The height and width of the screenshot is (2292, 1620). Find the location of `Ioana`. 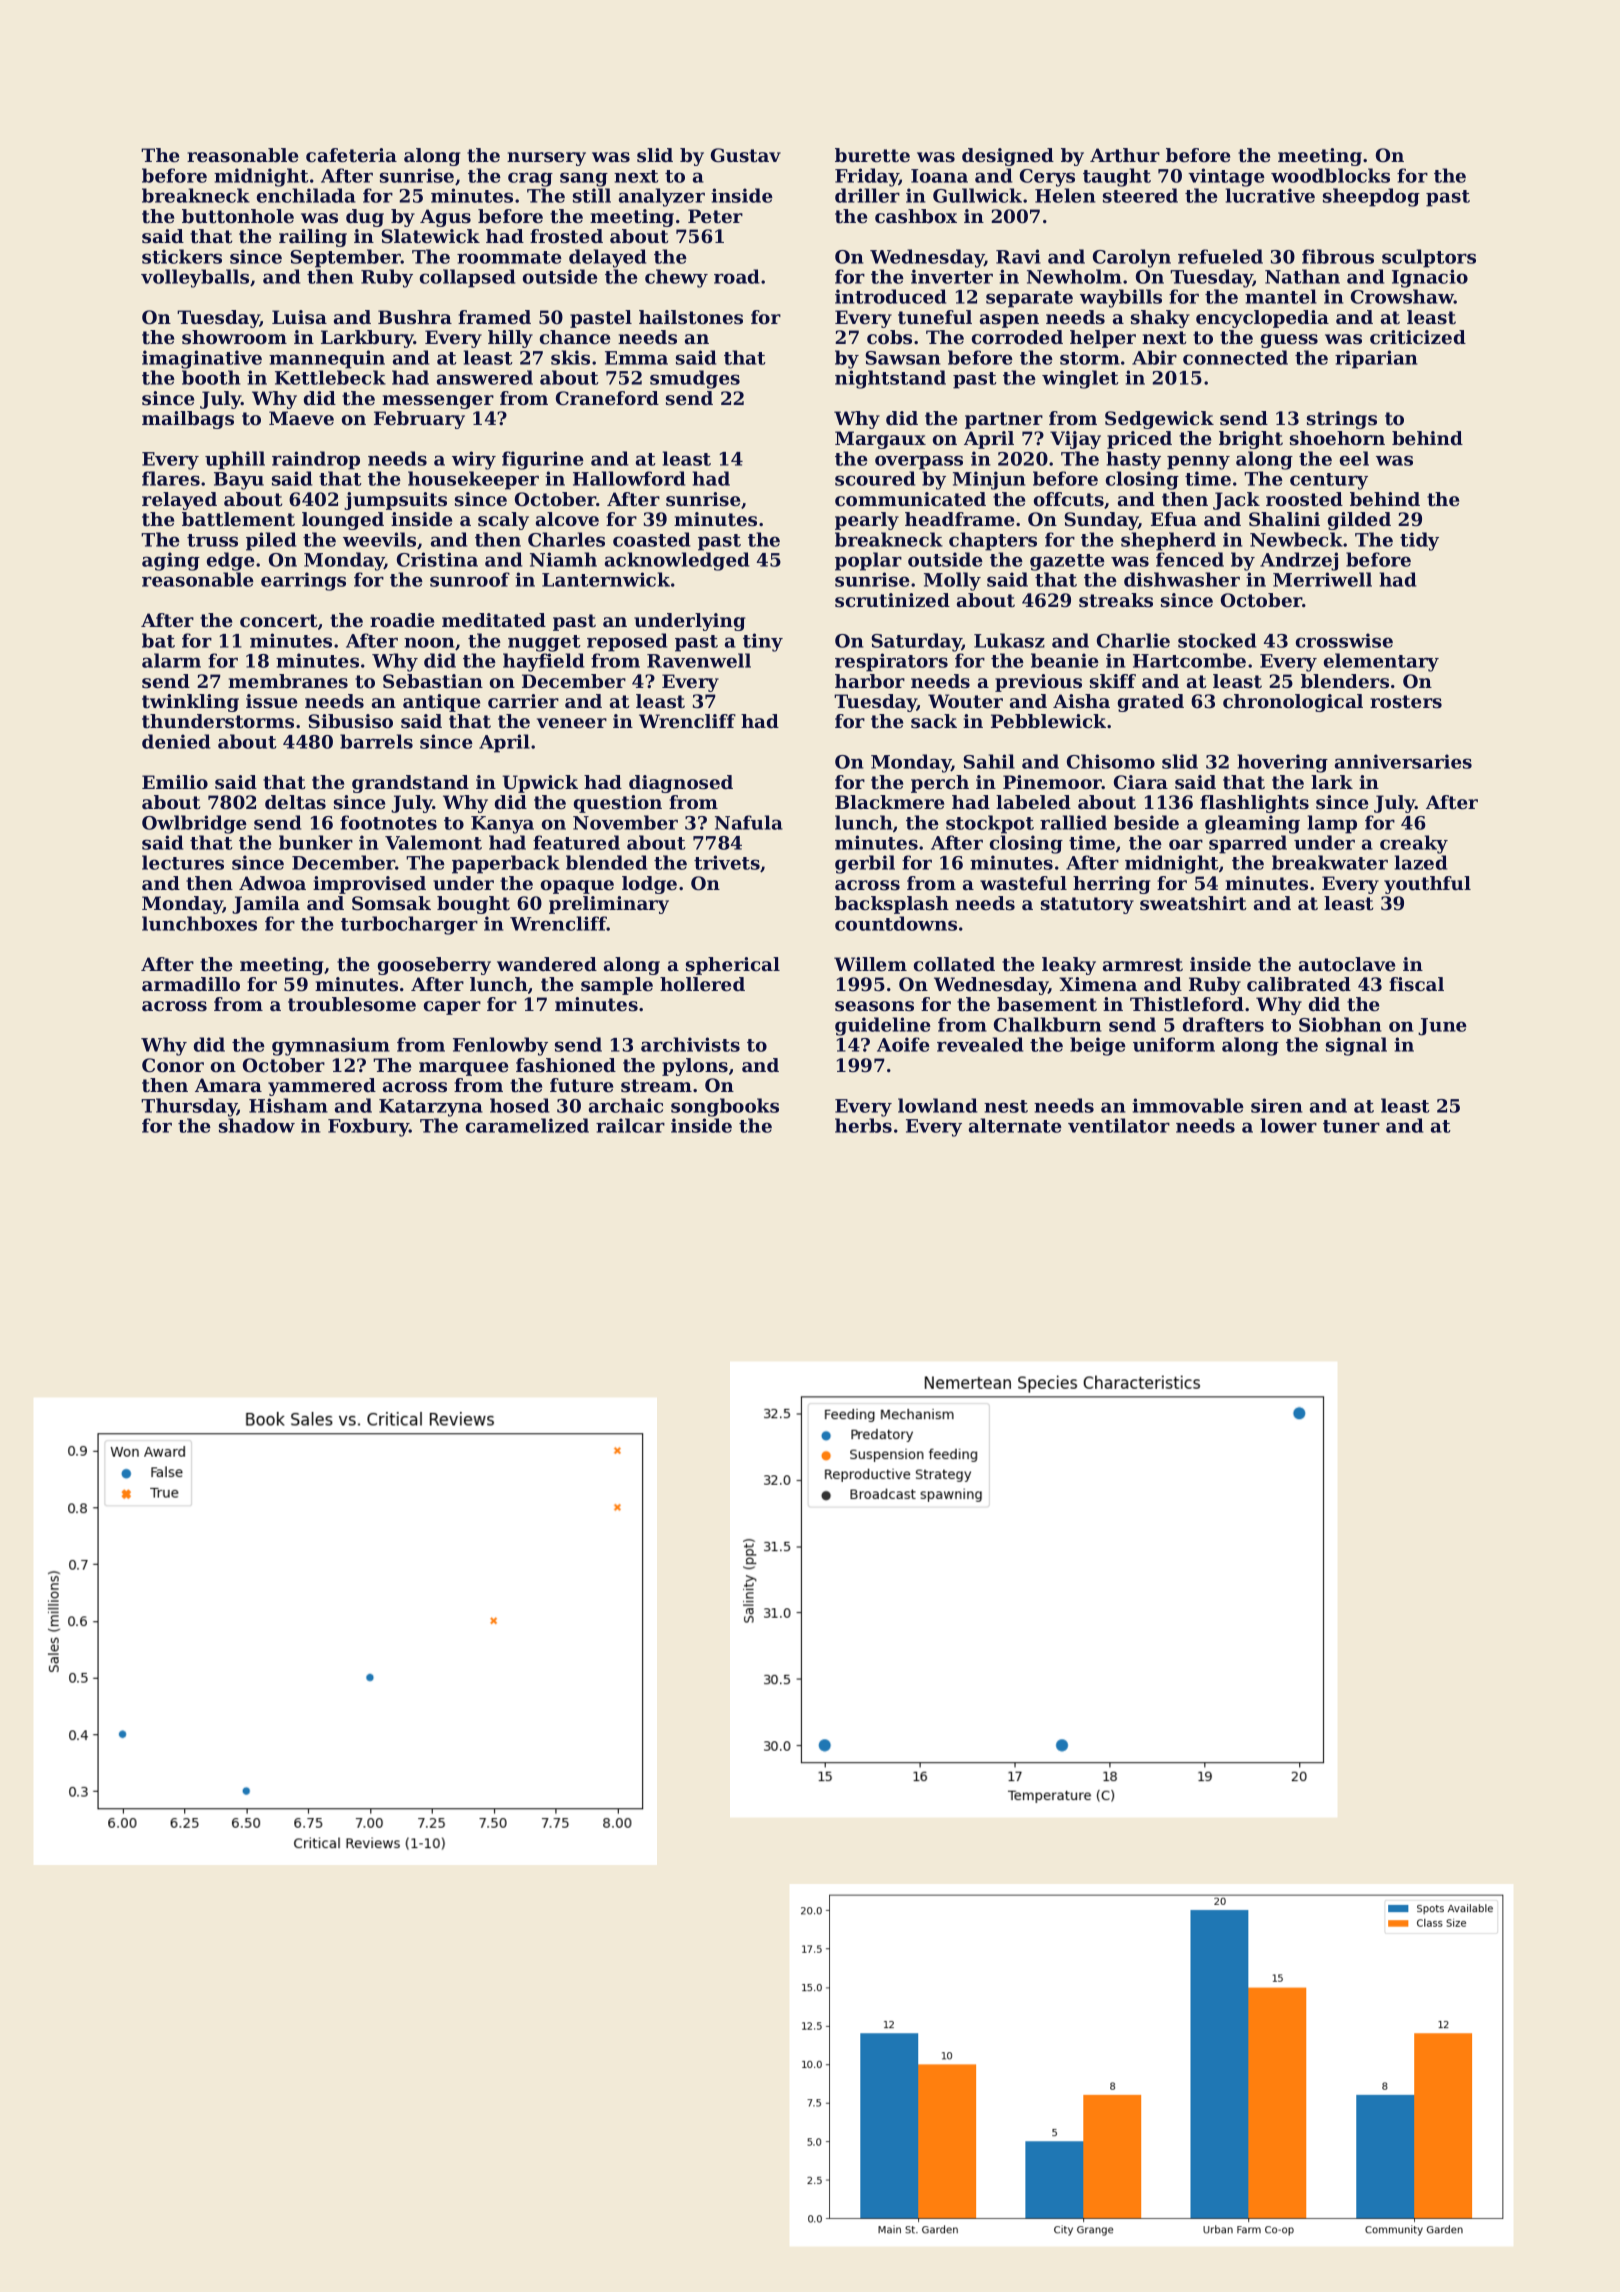

Ioana is located at coordinates (939, 176).
